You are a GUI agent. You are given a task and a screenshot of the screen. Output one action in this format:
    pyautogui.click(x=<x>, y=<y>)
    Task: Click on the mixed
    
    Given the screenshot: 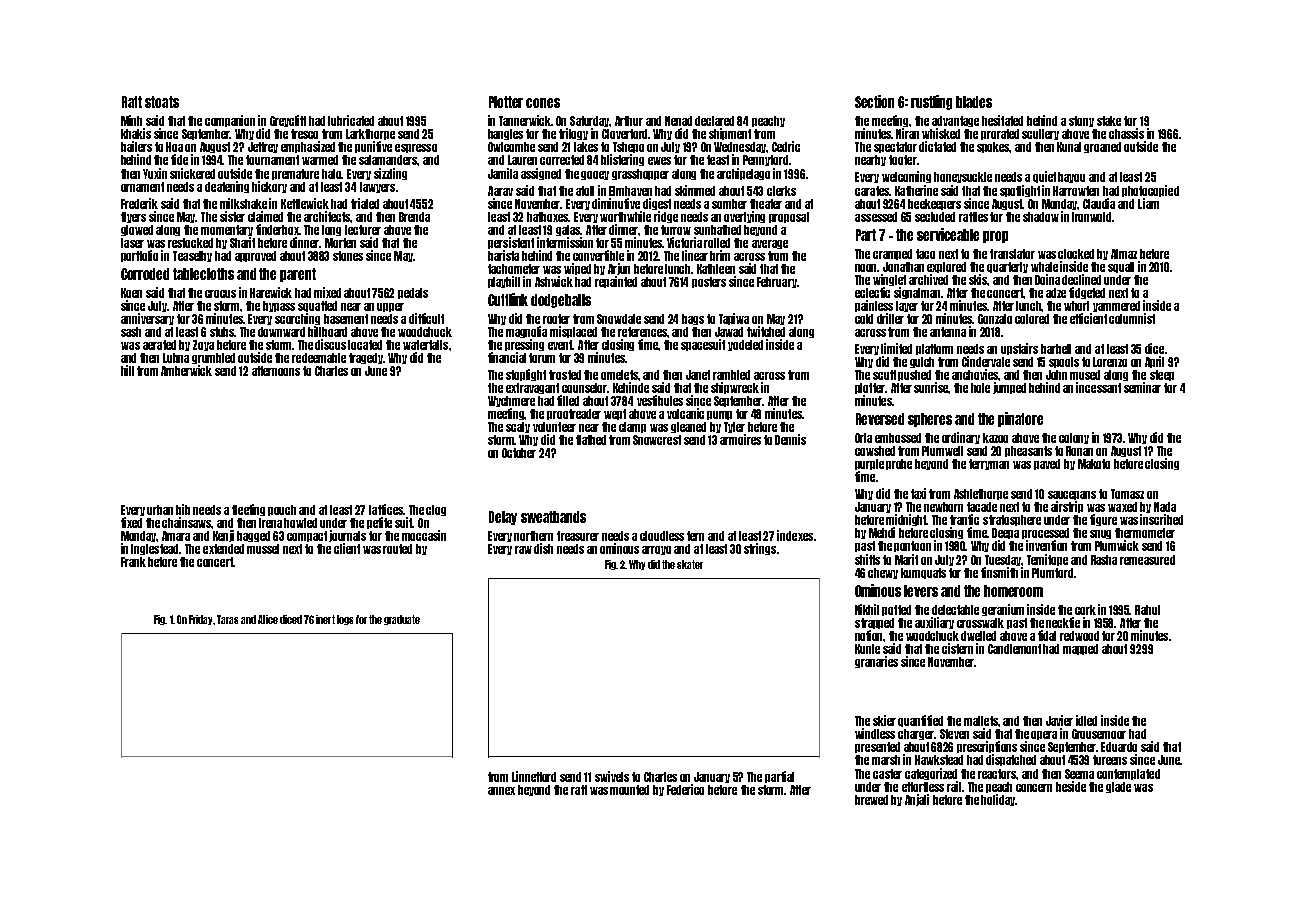 What is the action you would take?
    pyautogui.click(x=327, y=292)
